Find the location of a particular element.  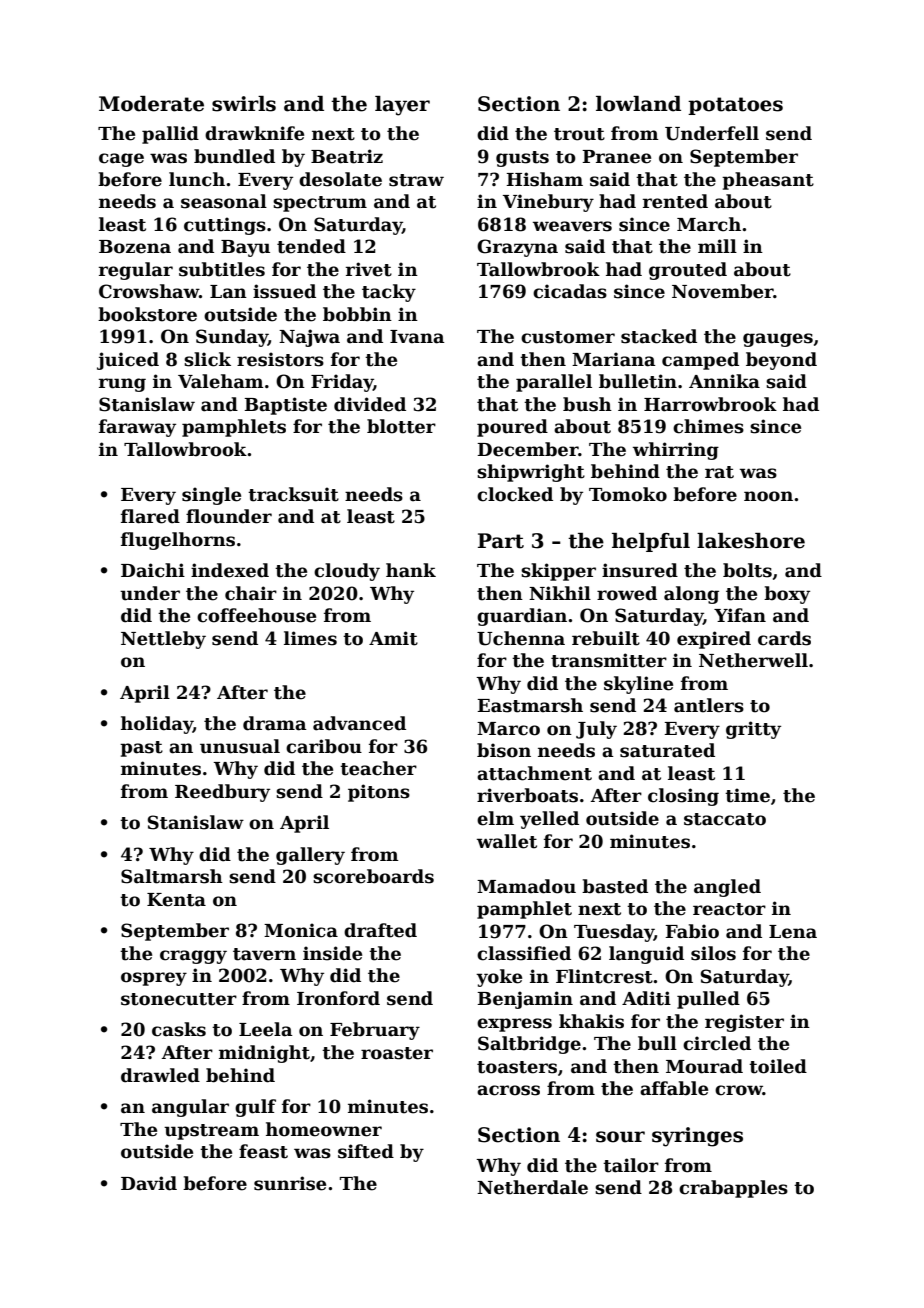

gauges is located at coordinates (778, 340).
